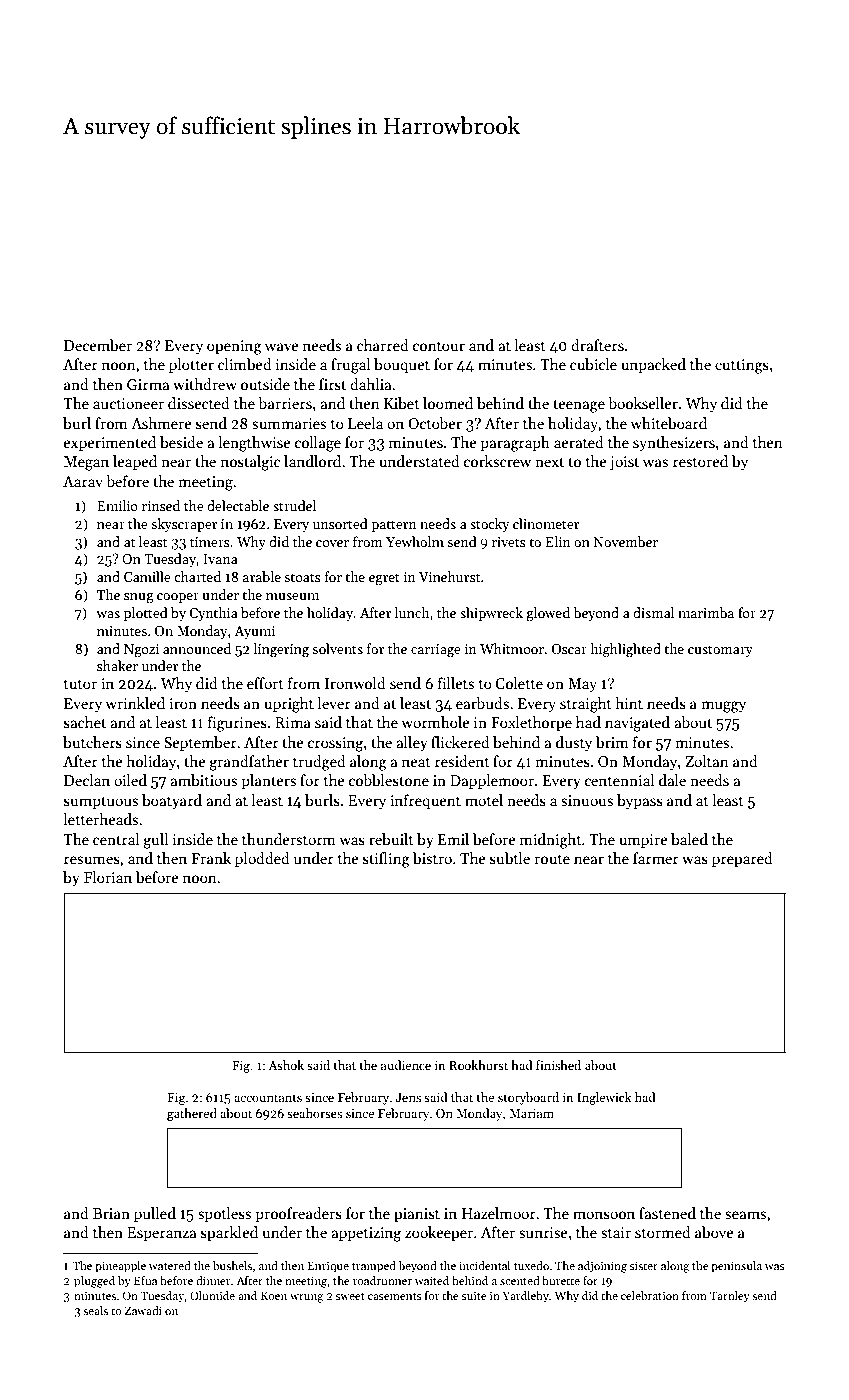  What do you see at coordinates (723, 707) in the screenshot?
I see `muggy` at bounding box center [723, 707].
